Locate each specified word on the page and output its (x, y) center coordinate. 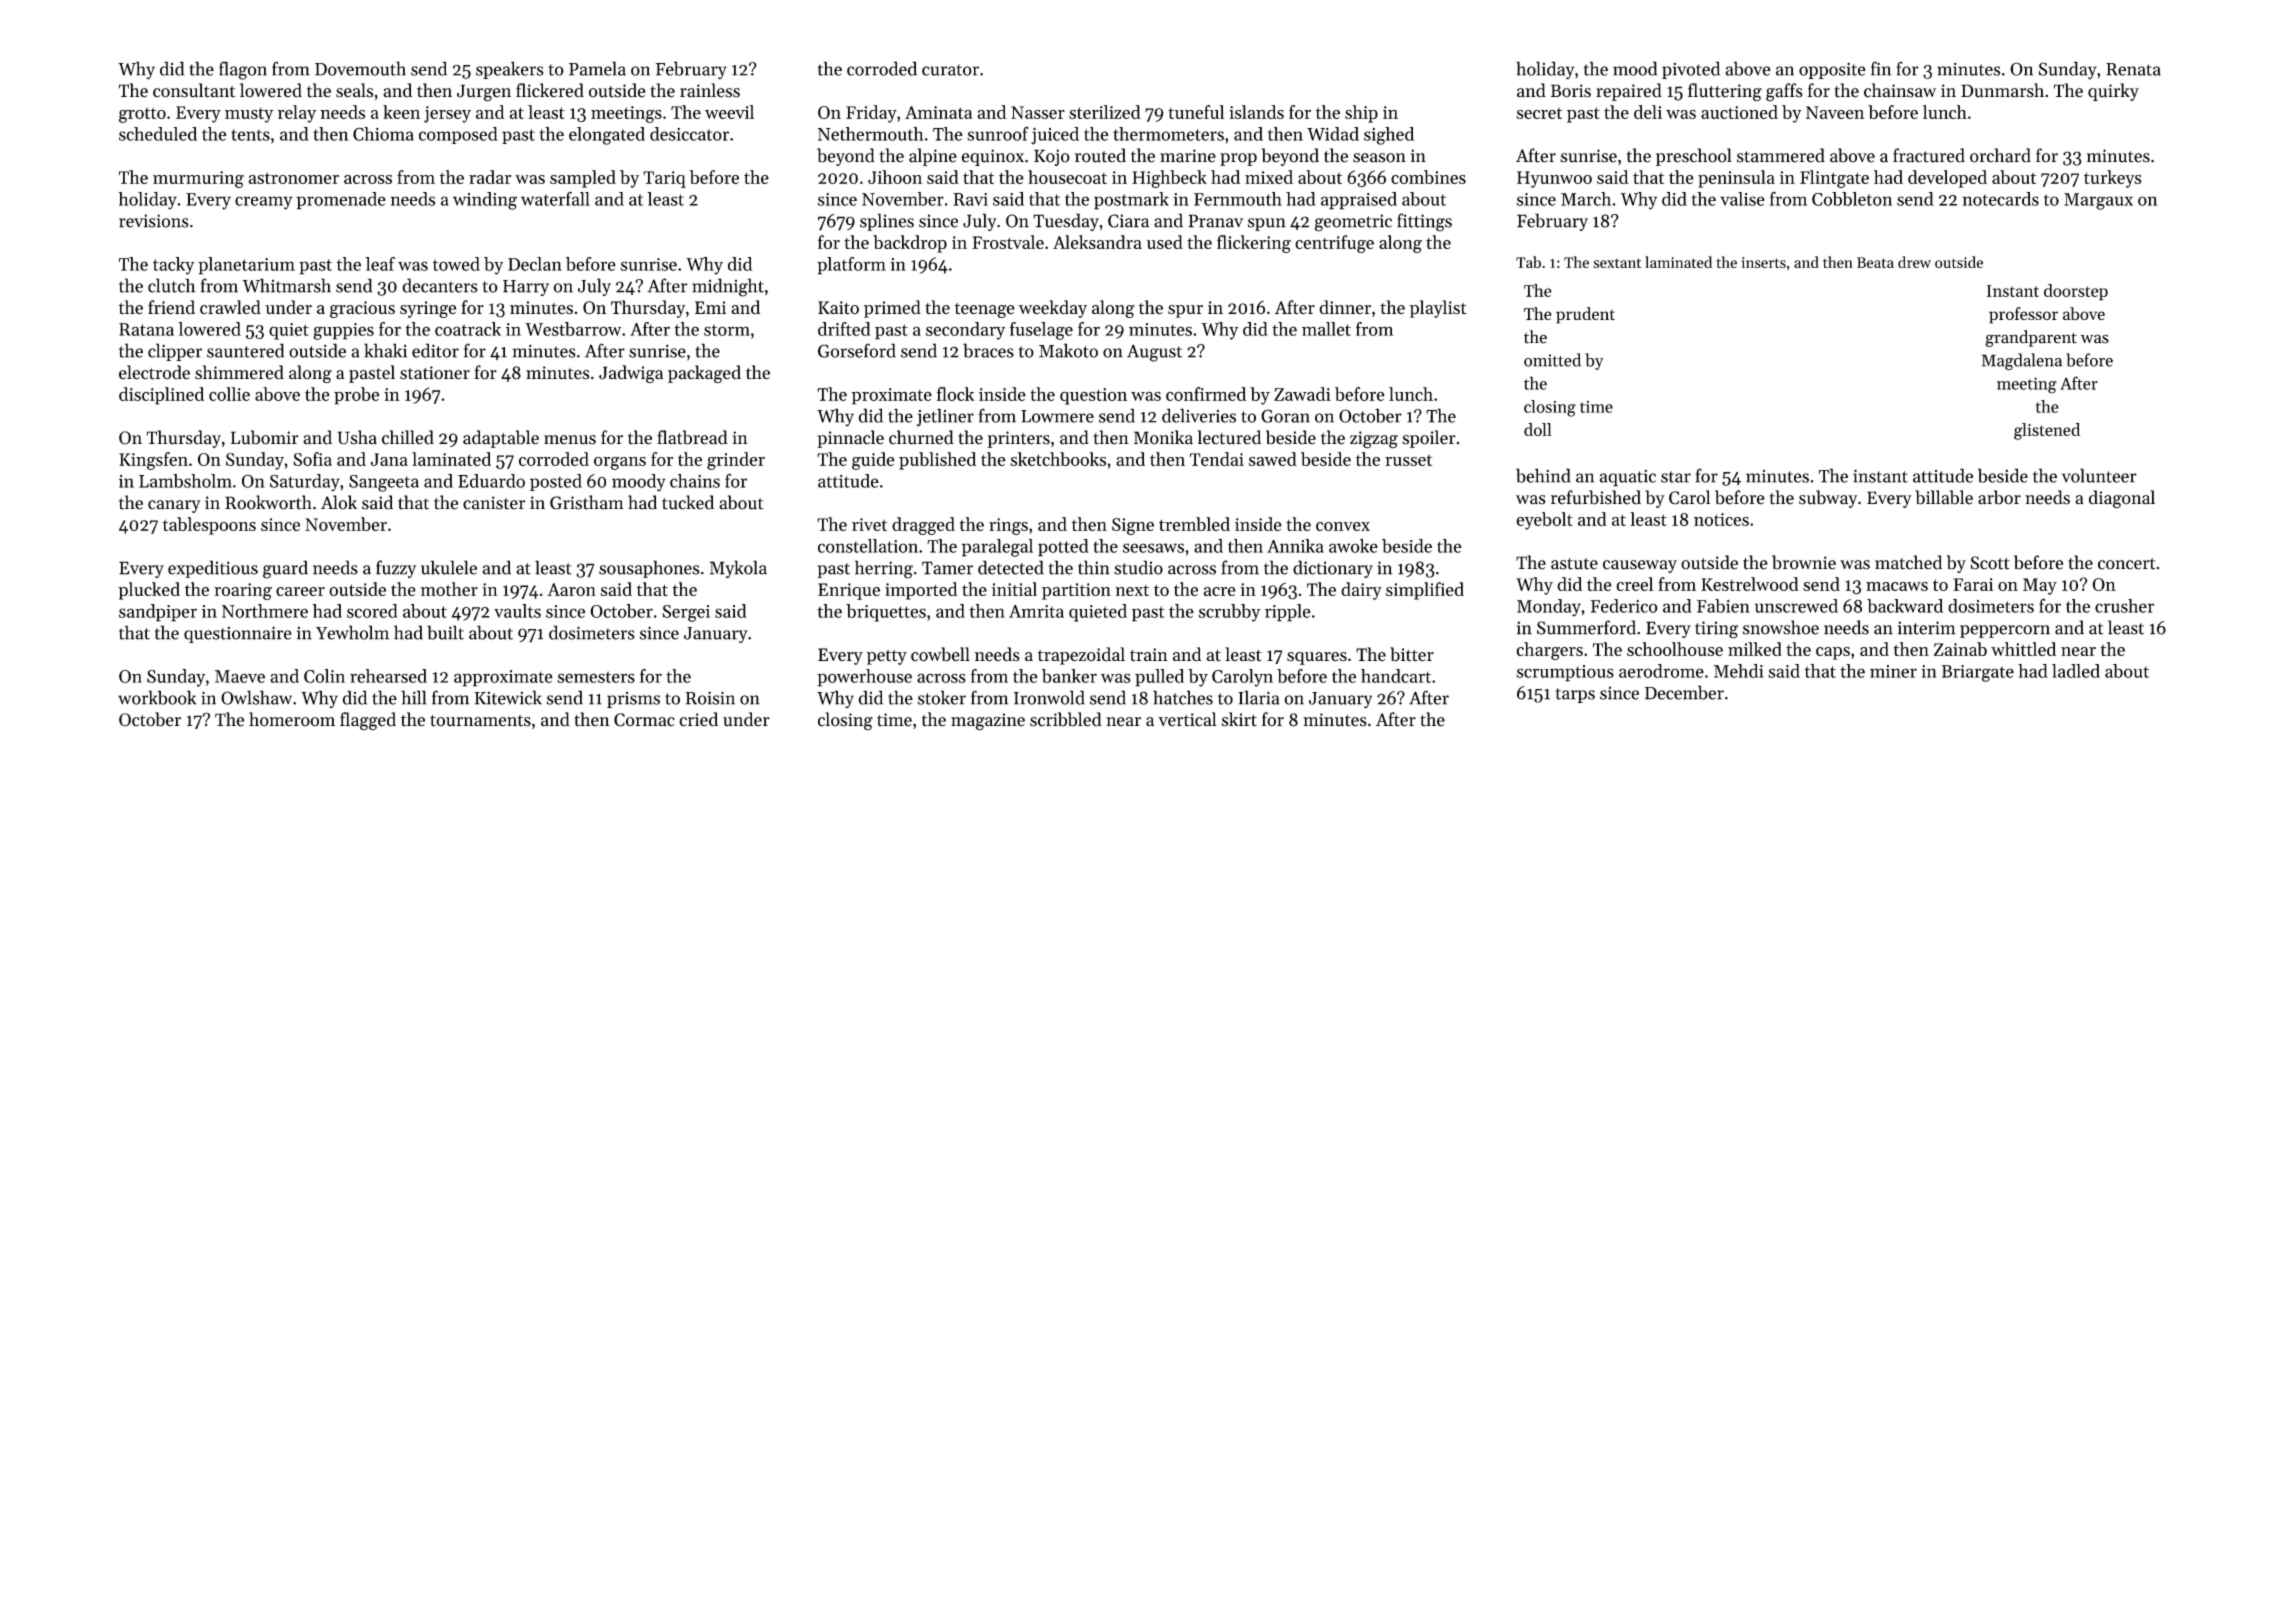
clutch (171, 285)
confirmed (1206, 394)
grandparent (2031, 338)
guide (873, 461)
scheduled (158, 134)
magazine (988, 722)
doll (1537, 429)
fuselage (1041, 331)
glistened (2047, 431)
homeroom (292, 719)
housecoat (1067, 177)
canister (494, 503)
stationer (435, 373)
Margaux (2098, 201)
